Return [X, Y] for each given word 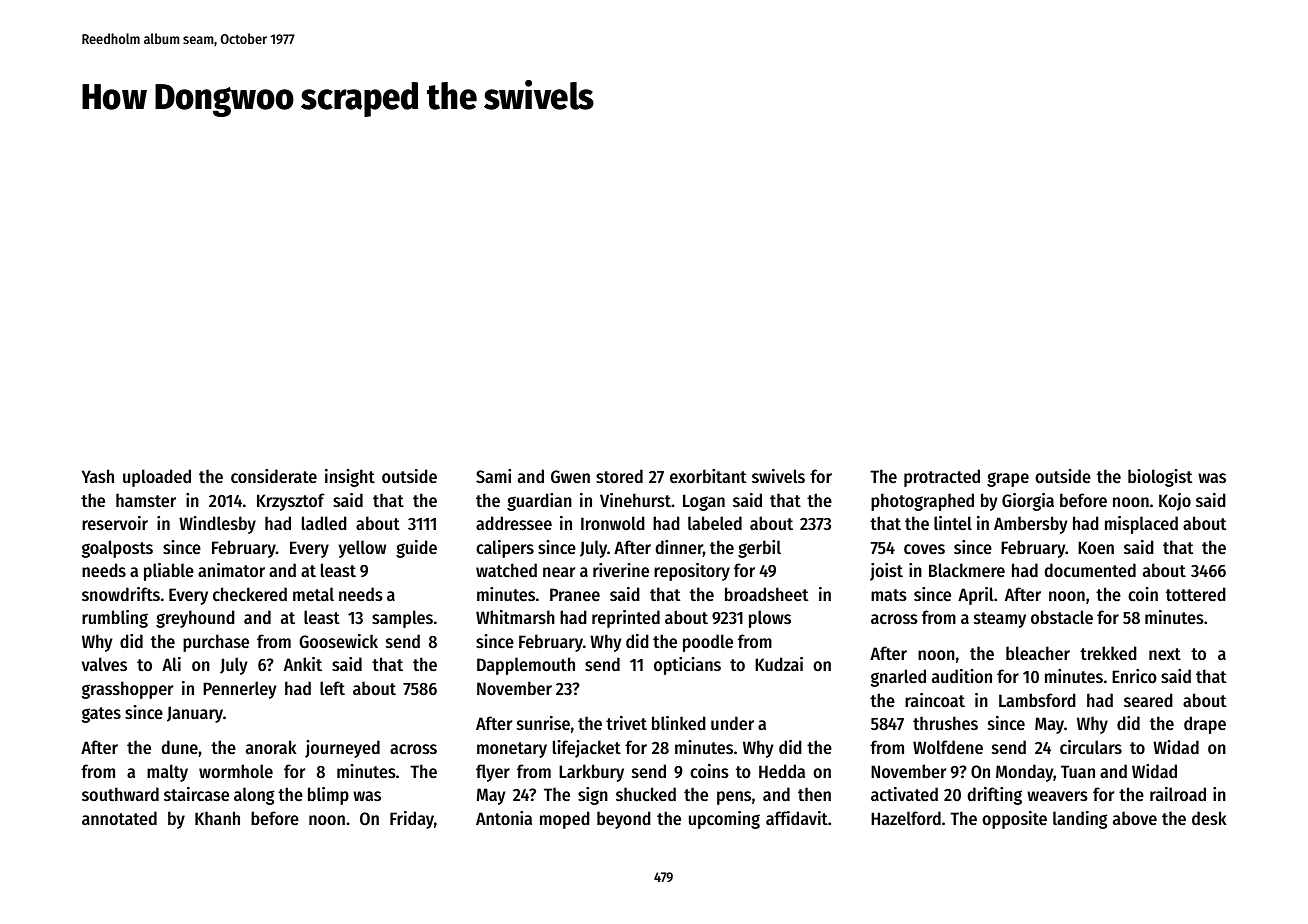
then [814, 794]
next [1165, 654]
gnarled [898, 678]
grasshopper [127, 690]
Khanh [217, 818]
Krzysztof [291, 502]
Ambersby [1030, 525]
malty [167, 773]
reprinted [626, 619]
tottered [1196, 594]
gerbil [759, 549]
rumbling [115, 619]
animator [231, 570]
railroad [1178, 794]
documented [1090, 570]
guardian [539, 502]
